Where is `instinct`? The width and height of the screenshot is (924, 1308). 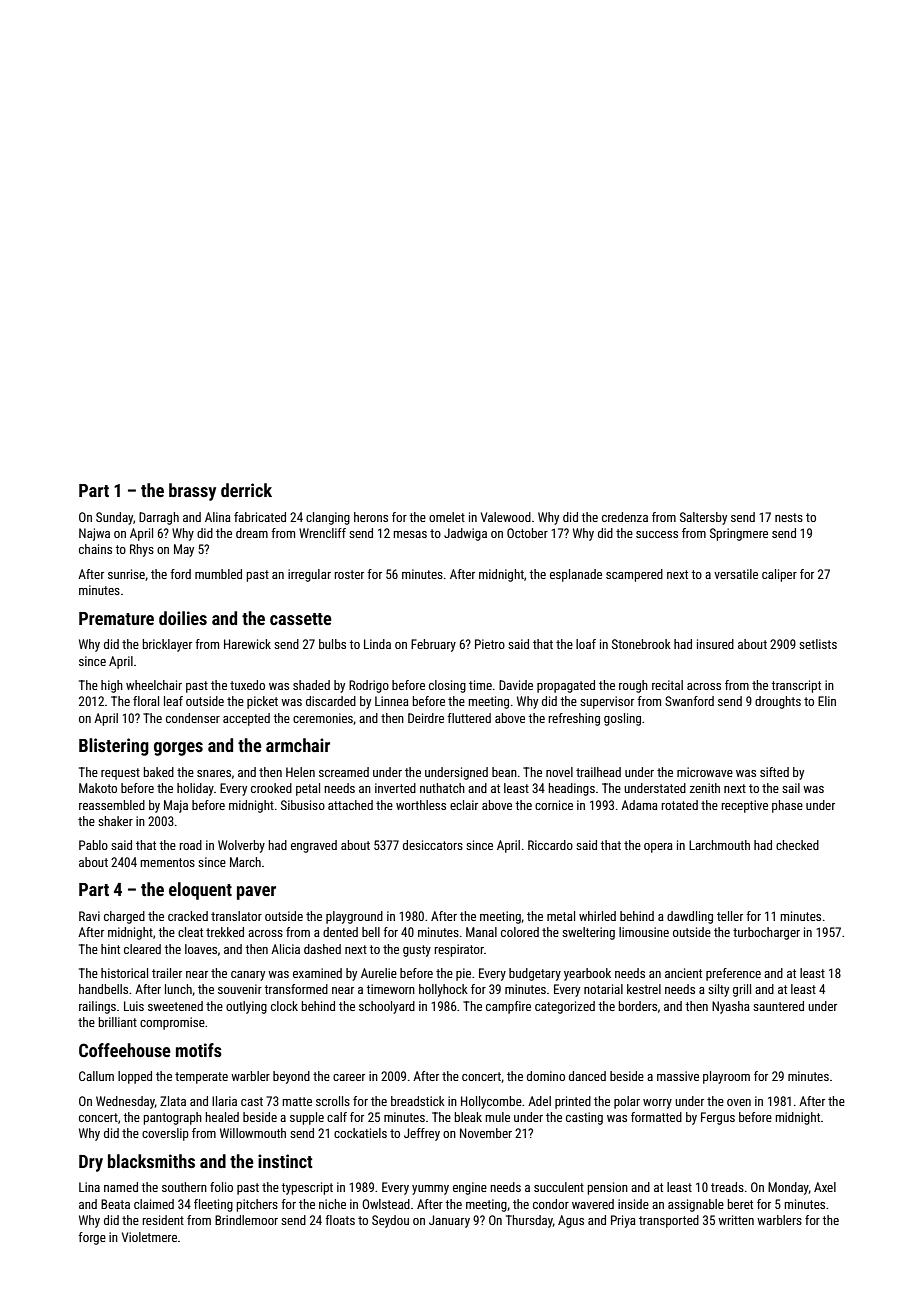
instinct is located at coordinates (285, 1161).
